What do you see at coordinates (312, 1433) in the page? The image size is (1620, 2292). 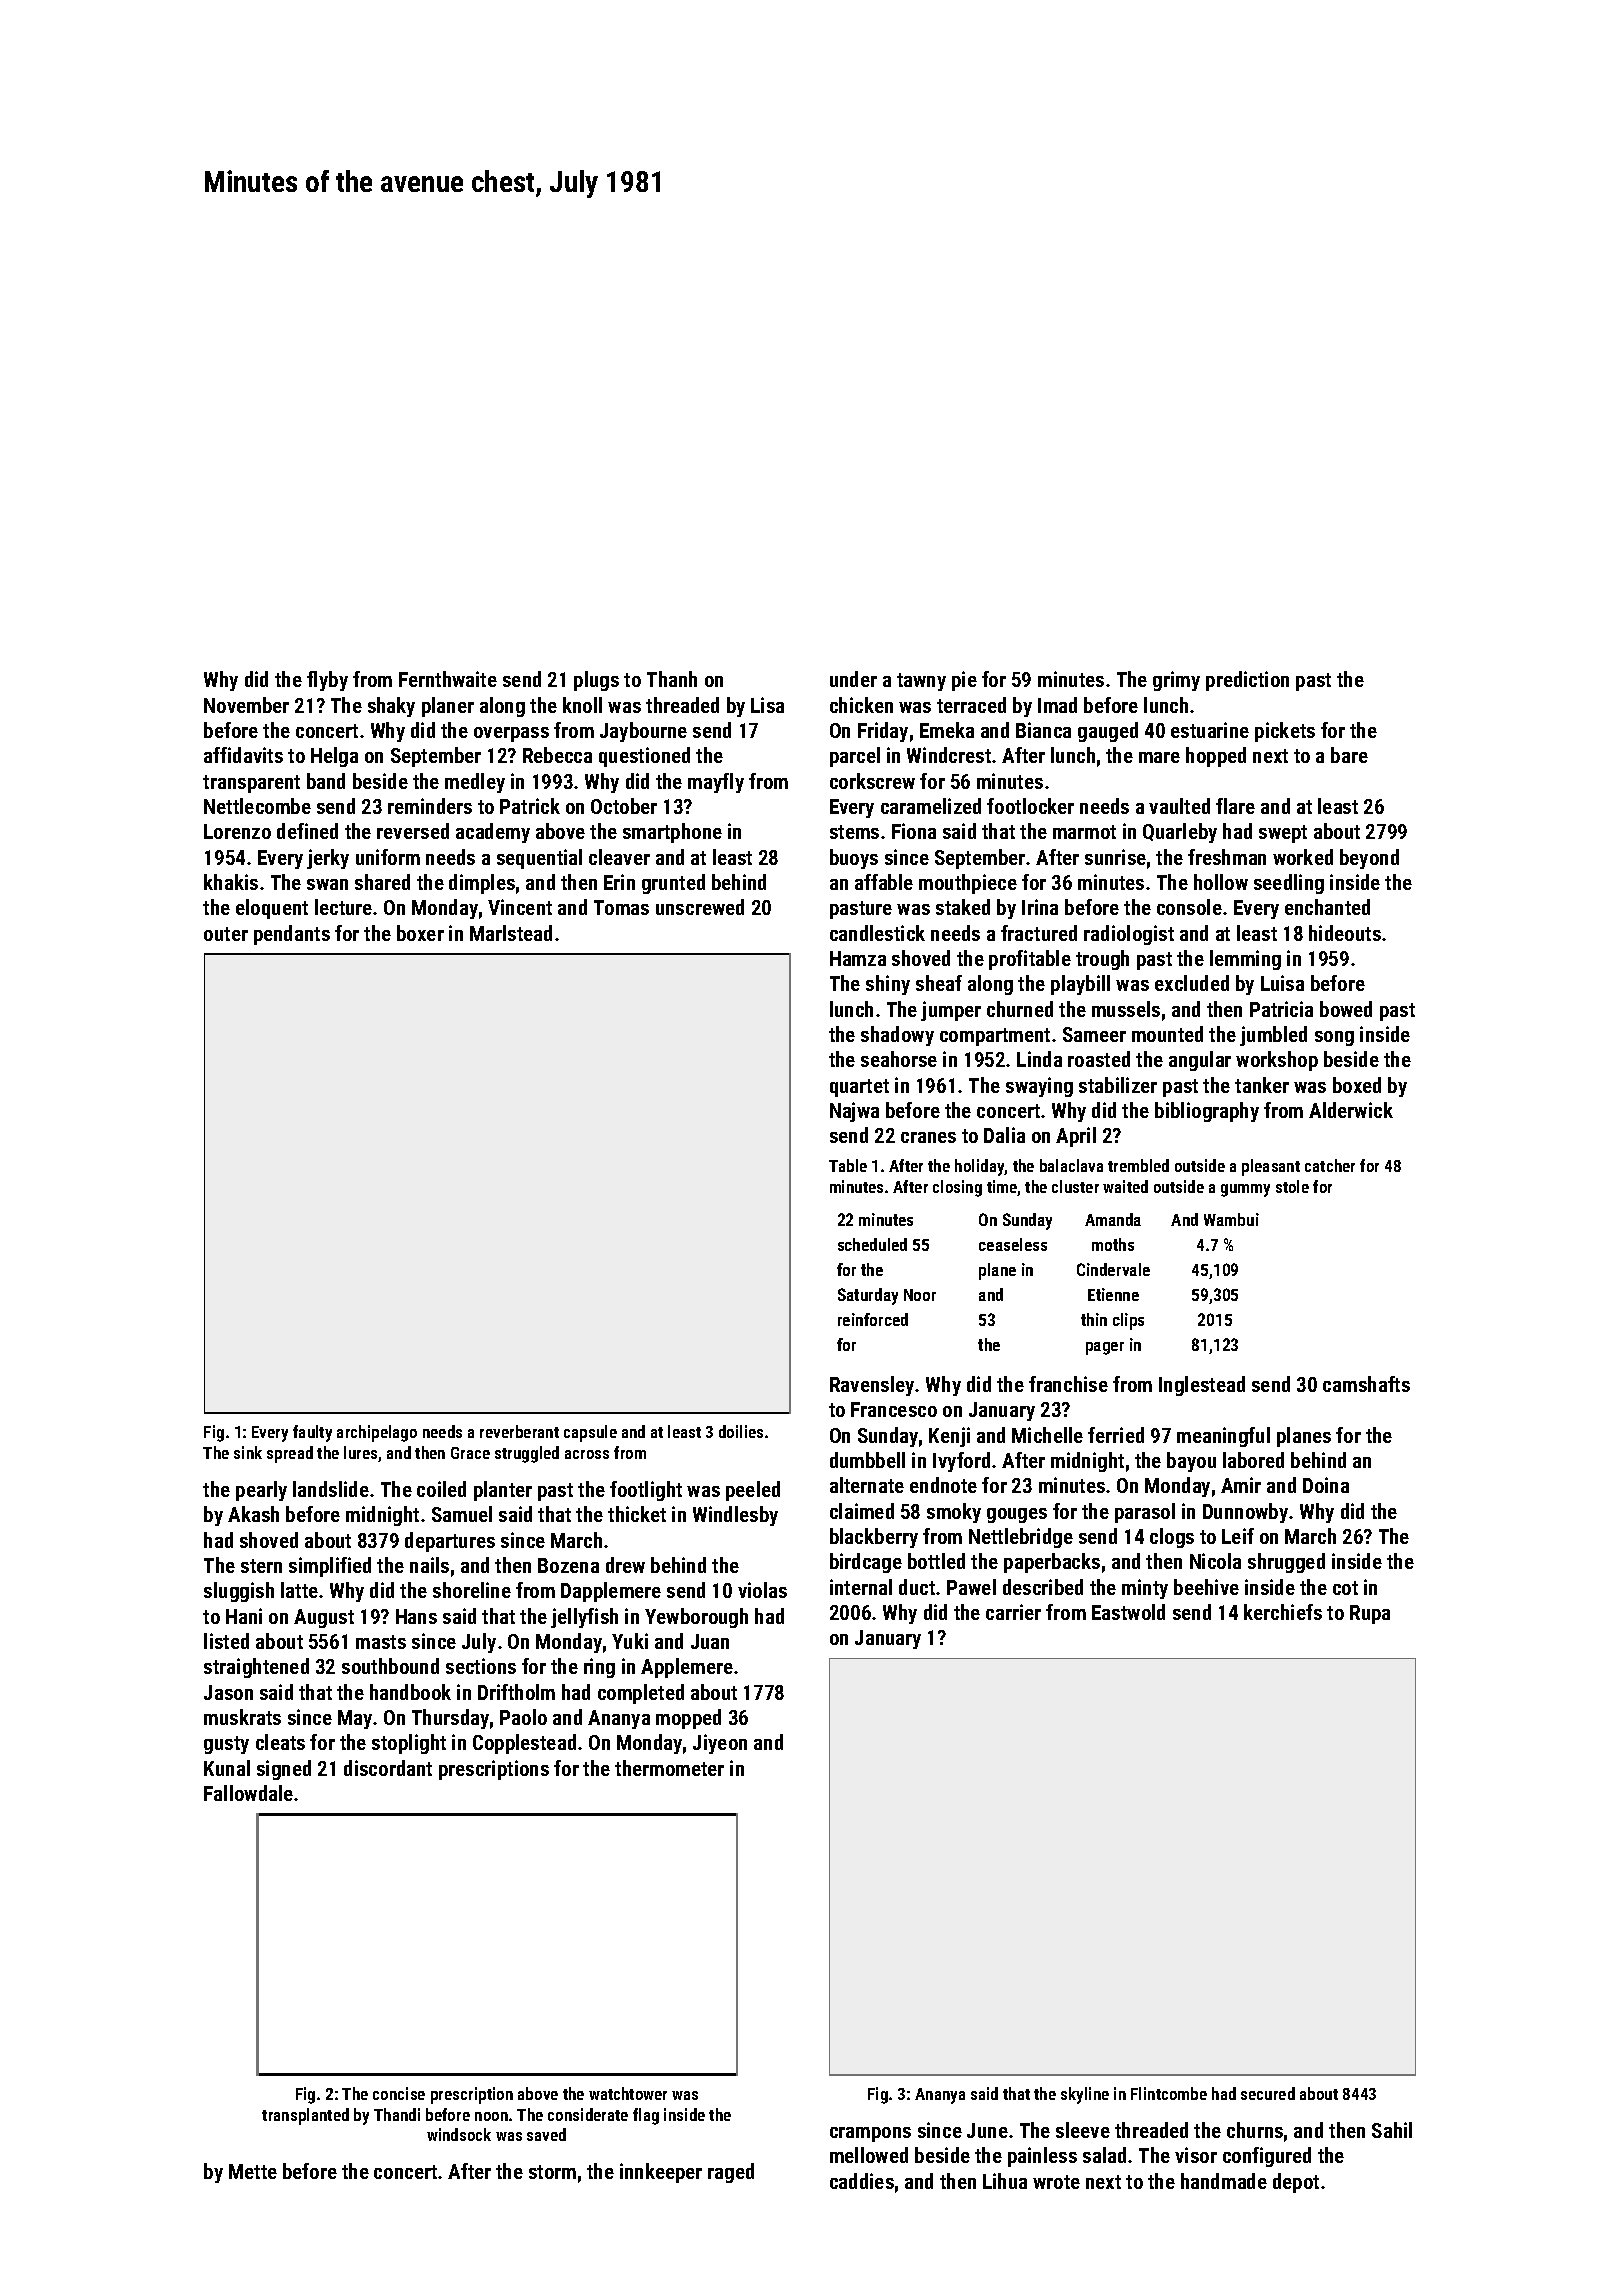 I see `faulty` at bounding box center [312, 1433].
